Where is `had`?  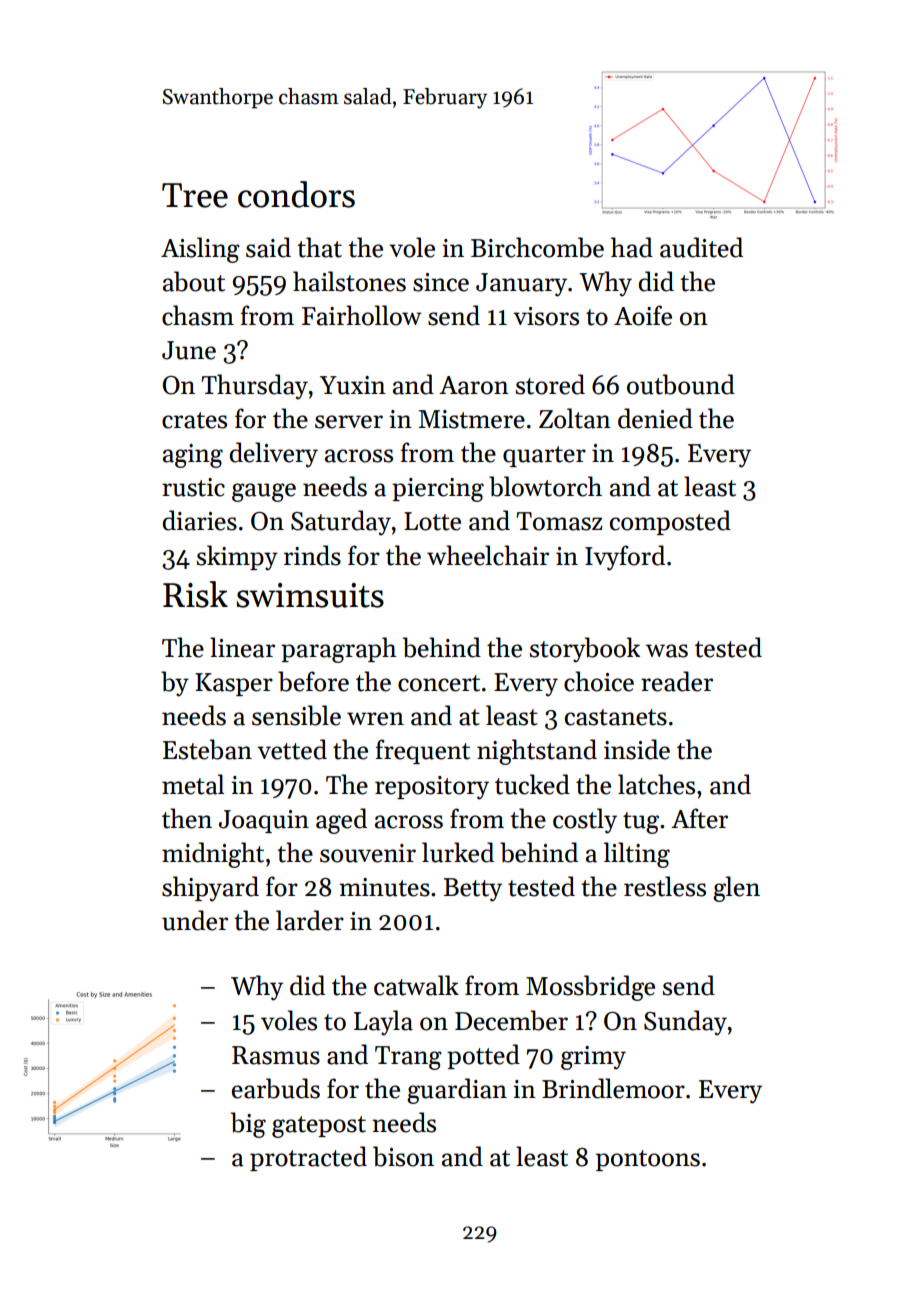 had is located at coordinates (632, 247).
